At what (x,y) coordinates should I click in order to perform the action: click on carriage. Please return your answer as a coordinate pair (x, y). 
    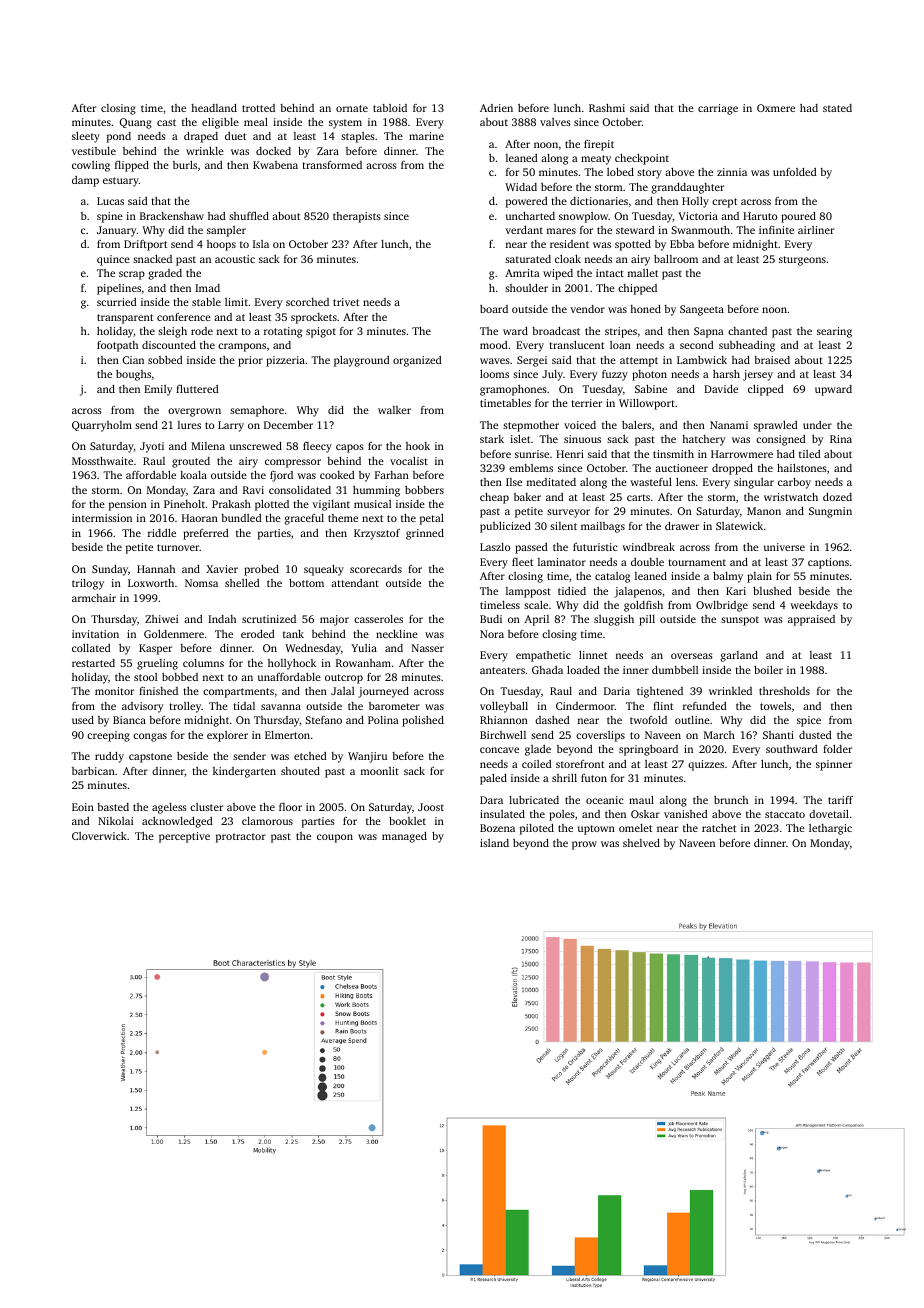
    Looking at the image, I should click on (718, 109).
